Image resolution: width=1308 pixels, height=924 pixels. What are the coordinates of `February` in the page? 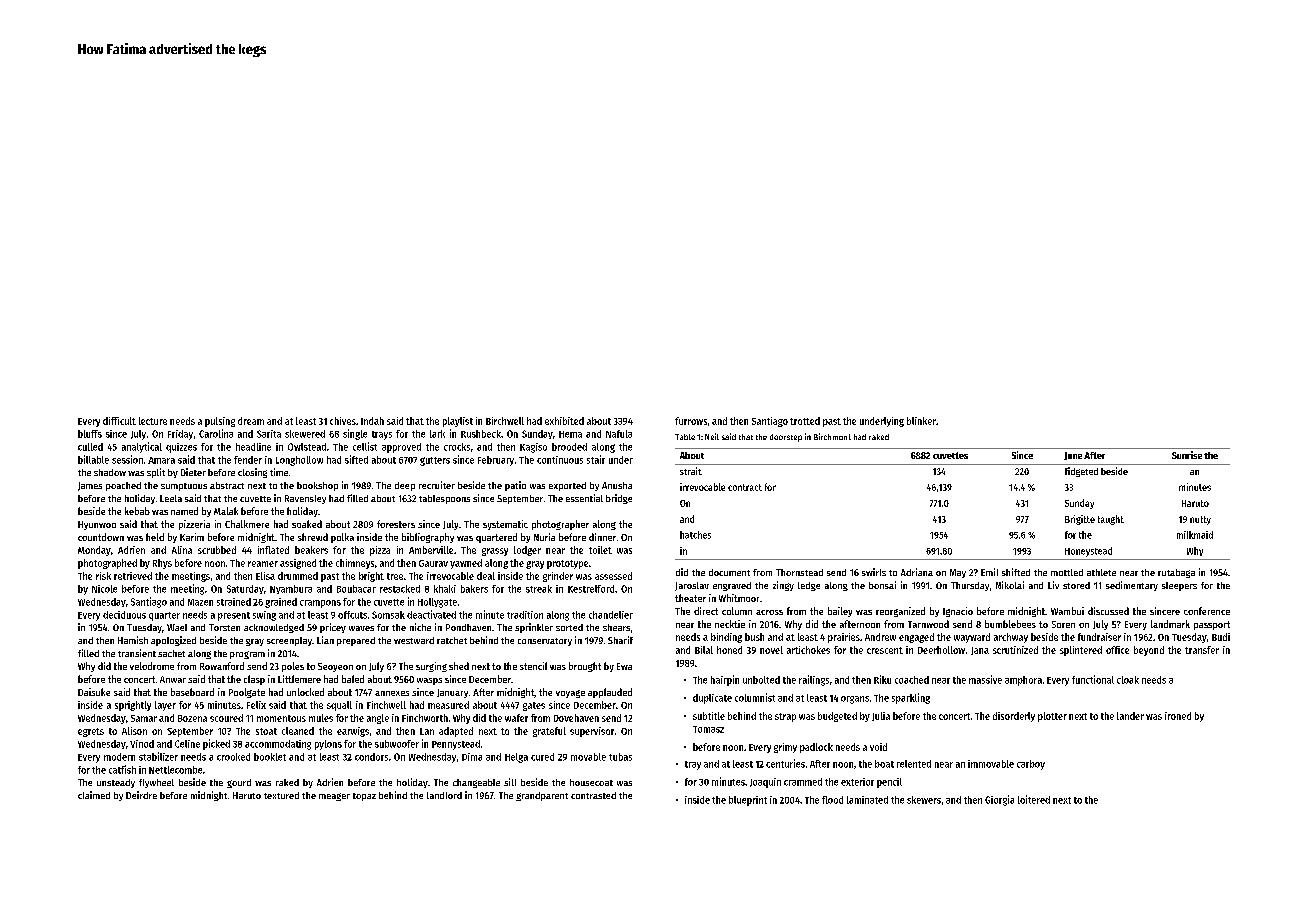 It's located at (496, 461).
